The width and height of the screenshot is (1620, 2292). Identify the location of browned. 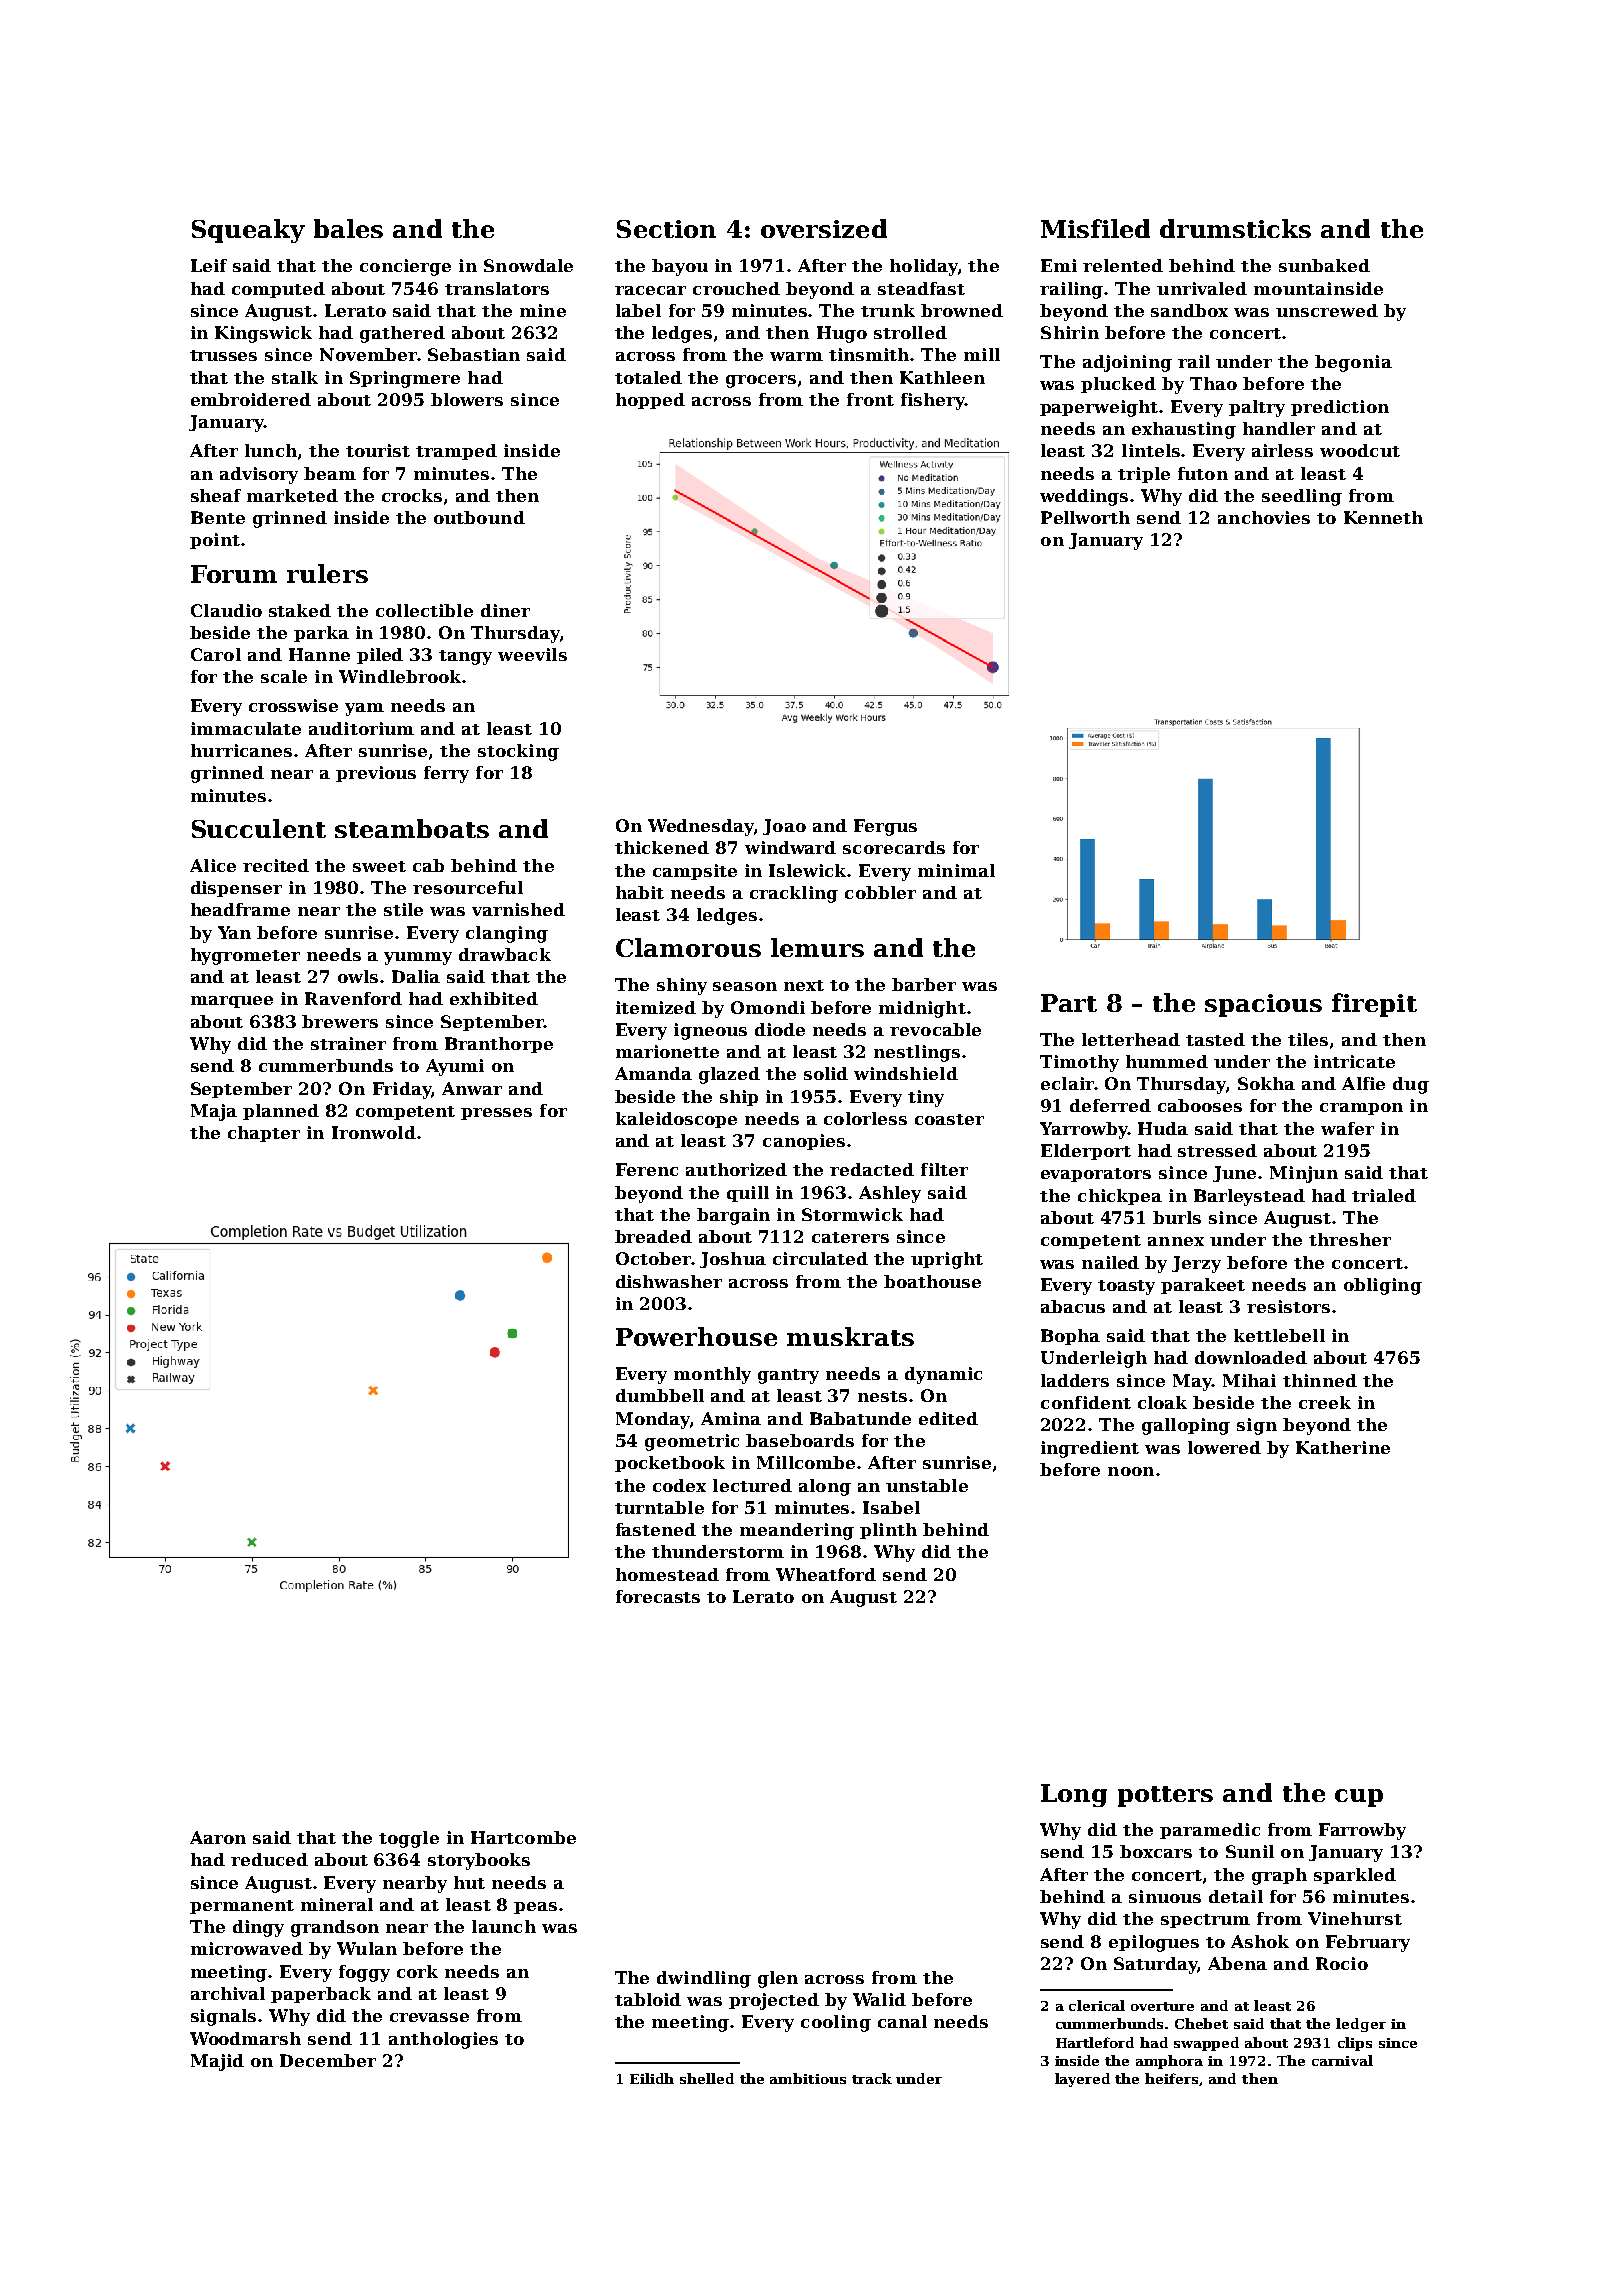
(962, 310).
